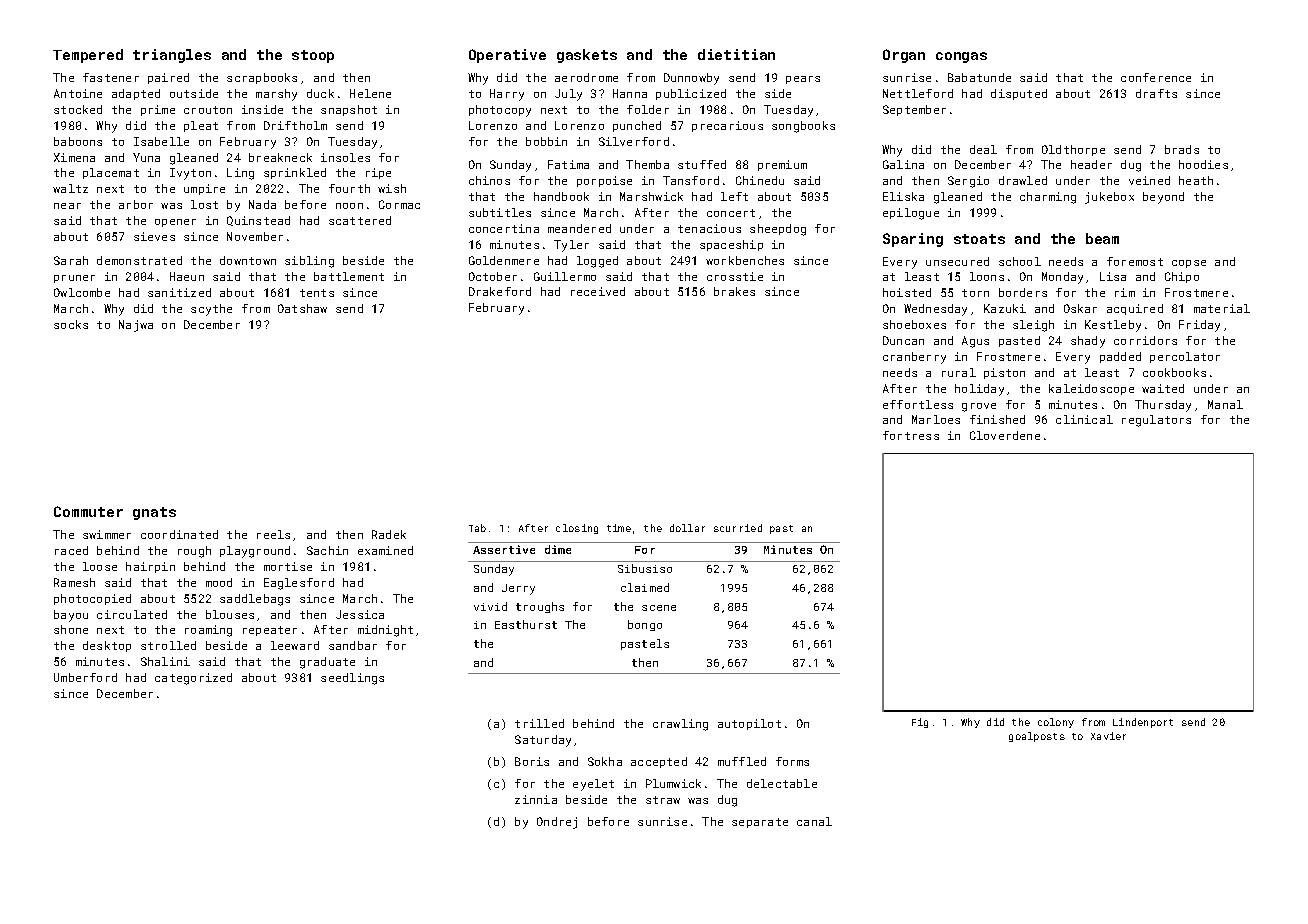 This image has width=1308, height=924. I want to click on brads, so click(1182, 149).
